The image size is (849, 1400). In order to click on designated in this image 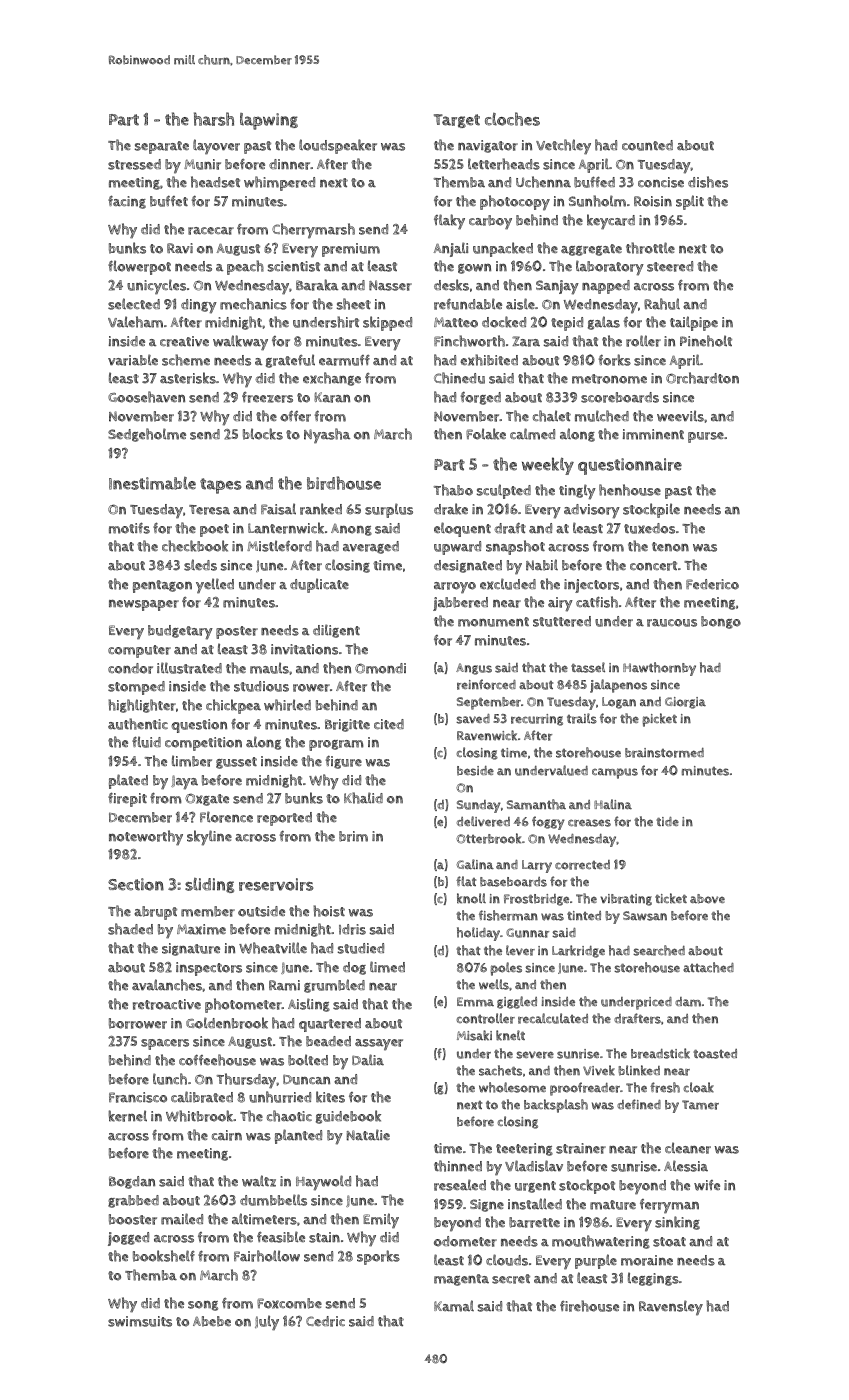, I will do `click(468, 566)`.
